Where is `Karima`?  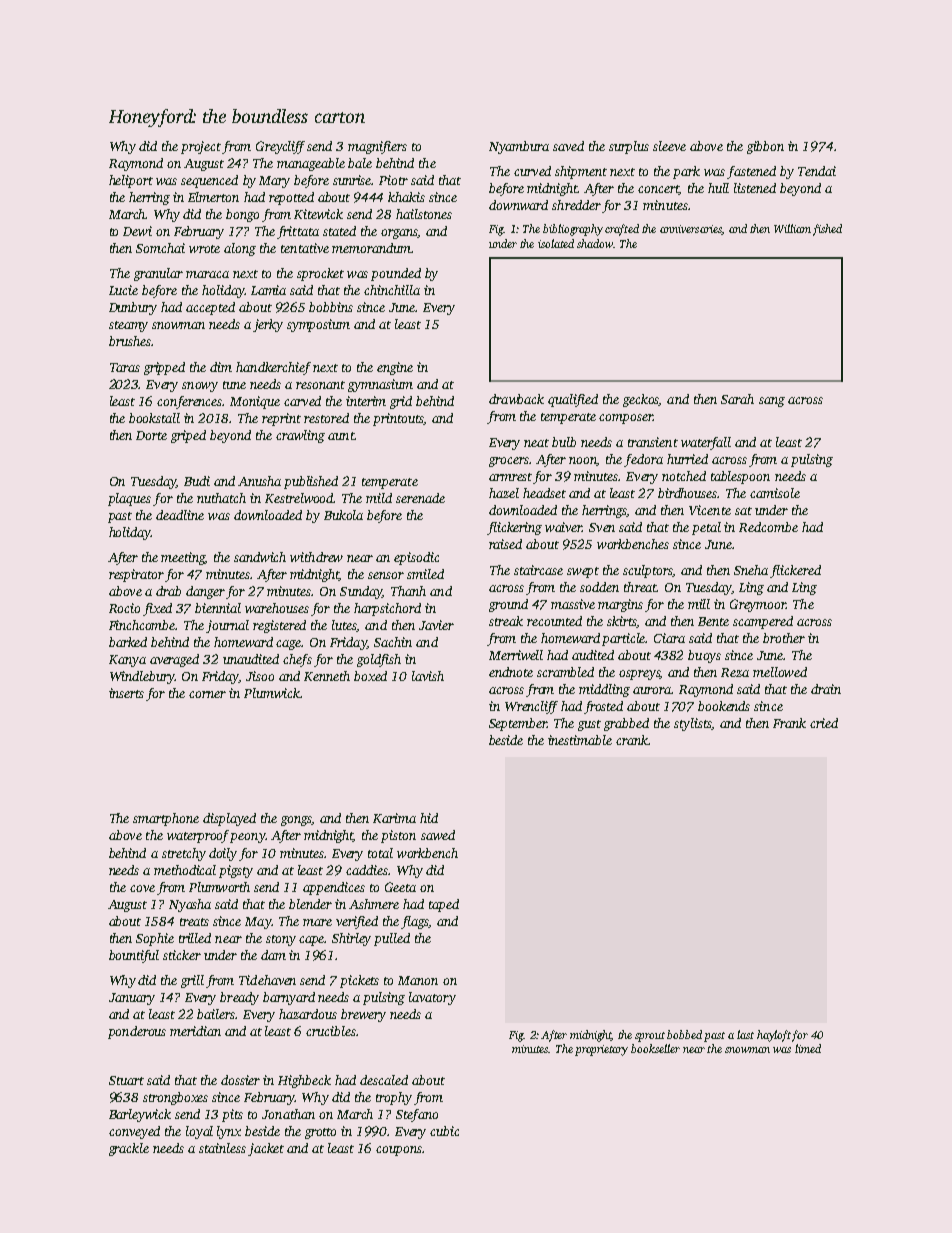 Karima is located at coordinates (394, 818).
